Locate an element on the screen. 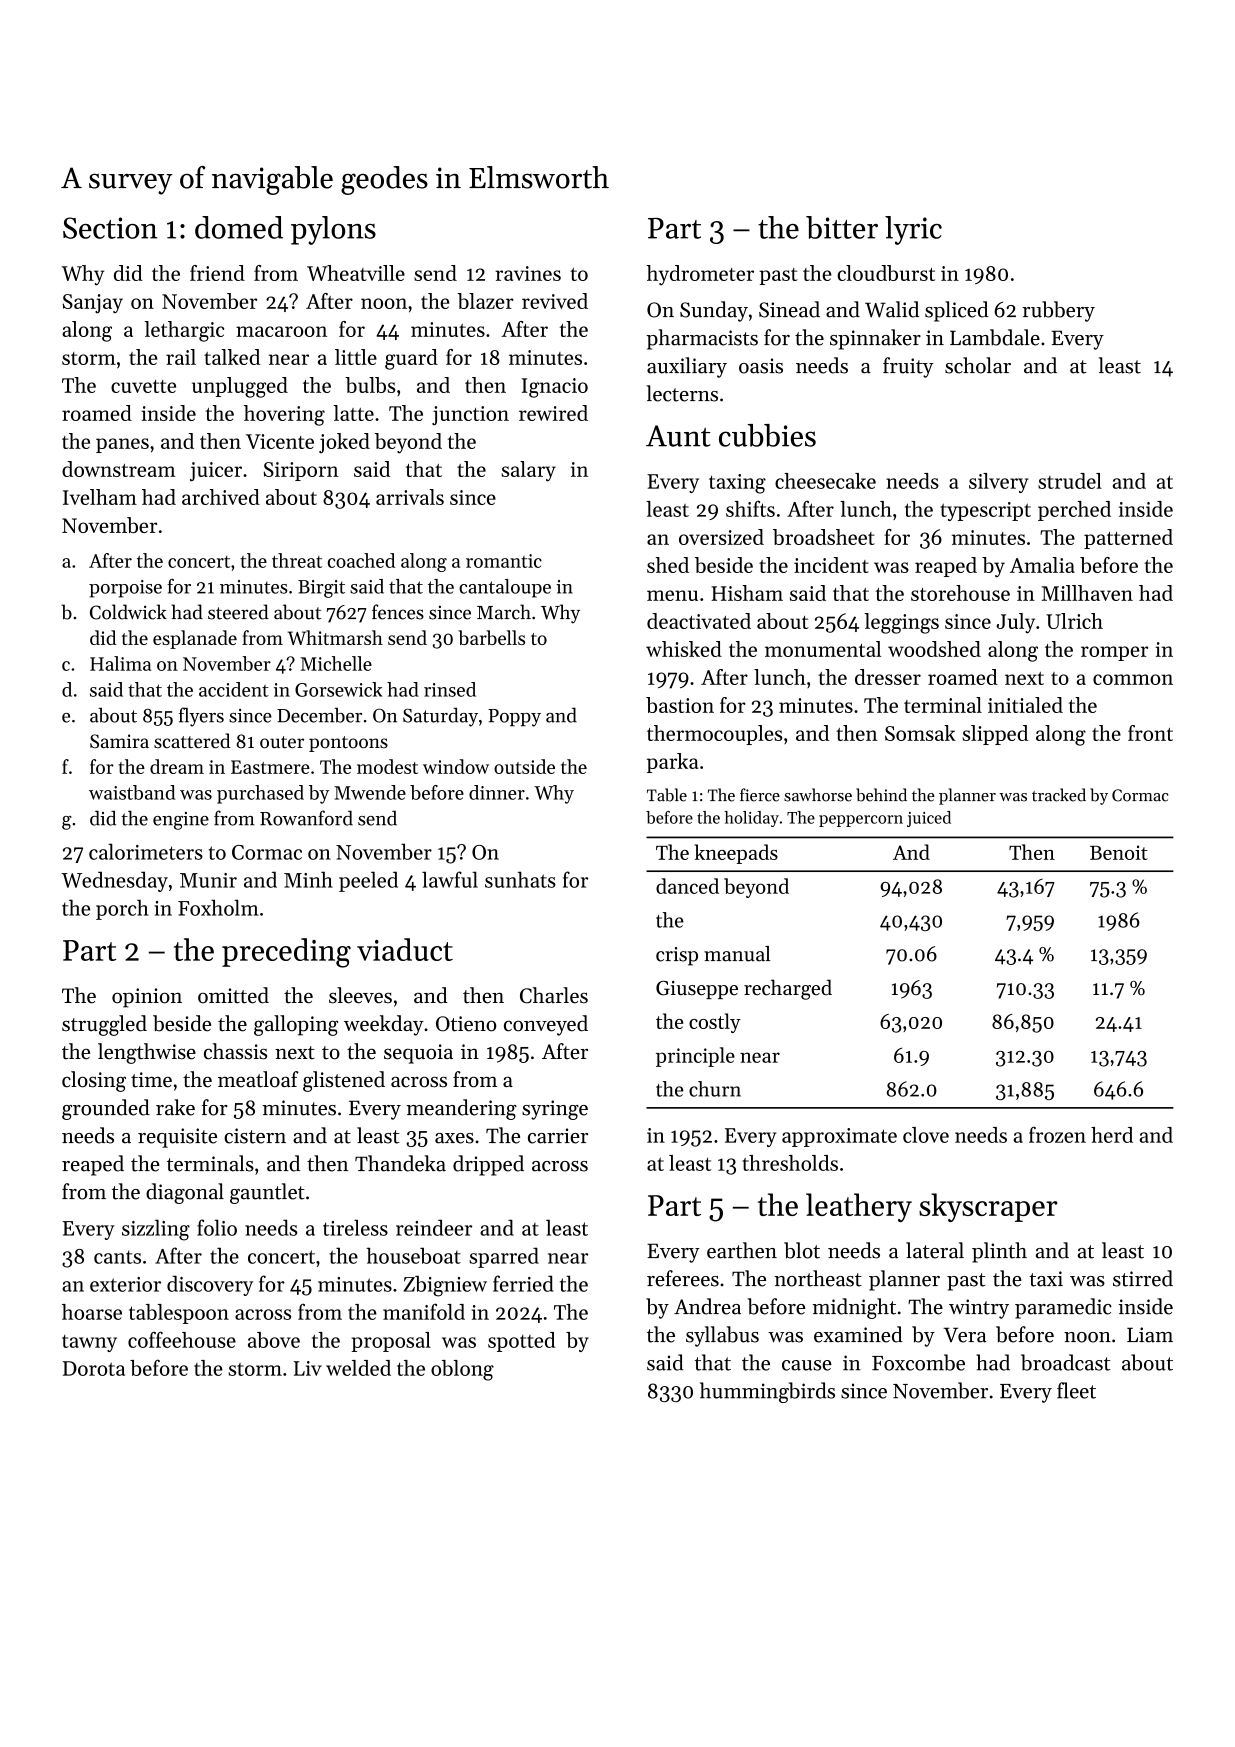  chassis is located at coordinates (235, 1051).
